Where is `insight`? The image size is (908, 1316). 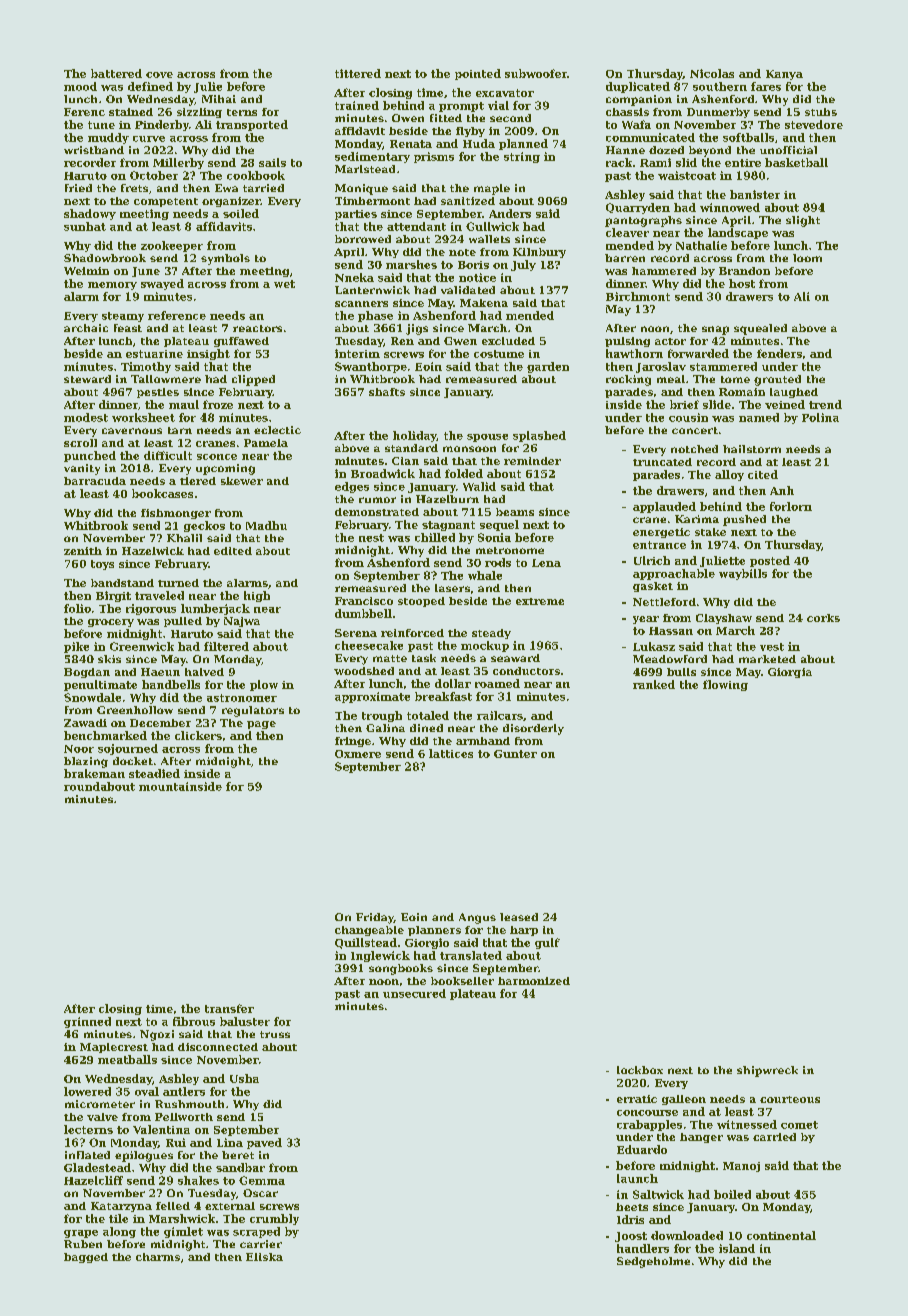 insight is located at coordinates (208, 354).
